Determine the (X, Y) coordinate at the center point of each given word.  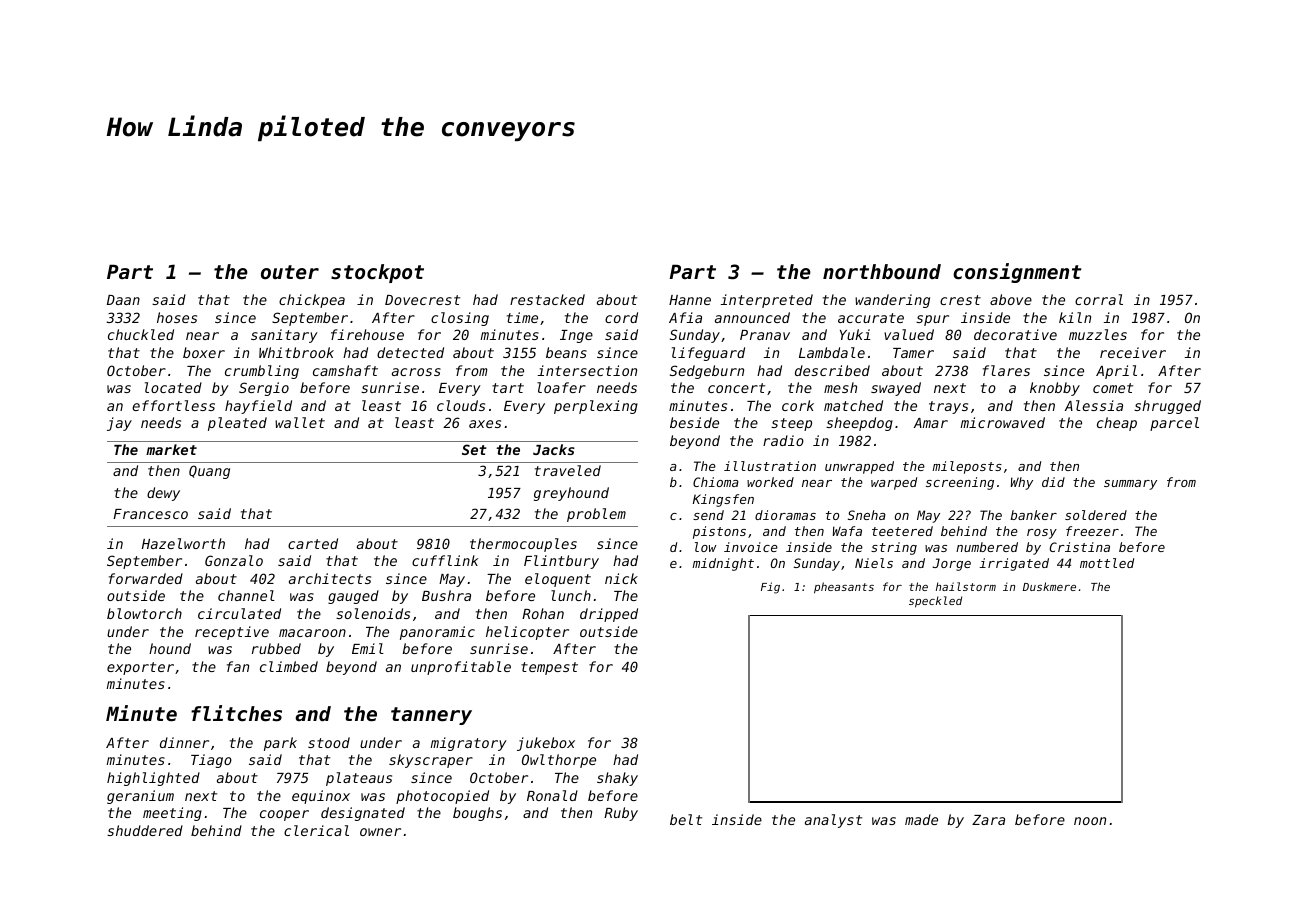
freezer (1092, 531)
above (1011, 299)
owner (380, 832)
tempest (549, 668)
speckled (935, 602)
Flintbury (561, 562)
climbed (289, 666)
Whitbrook (296, 352)
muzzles (1098, 334)
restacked (547, 299)
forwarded (146, 578)
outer (290, 272)
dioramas (785, 515)
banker (1033, 515)
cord (621, 317)
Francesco (150, 514)
